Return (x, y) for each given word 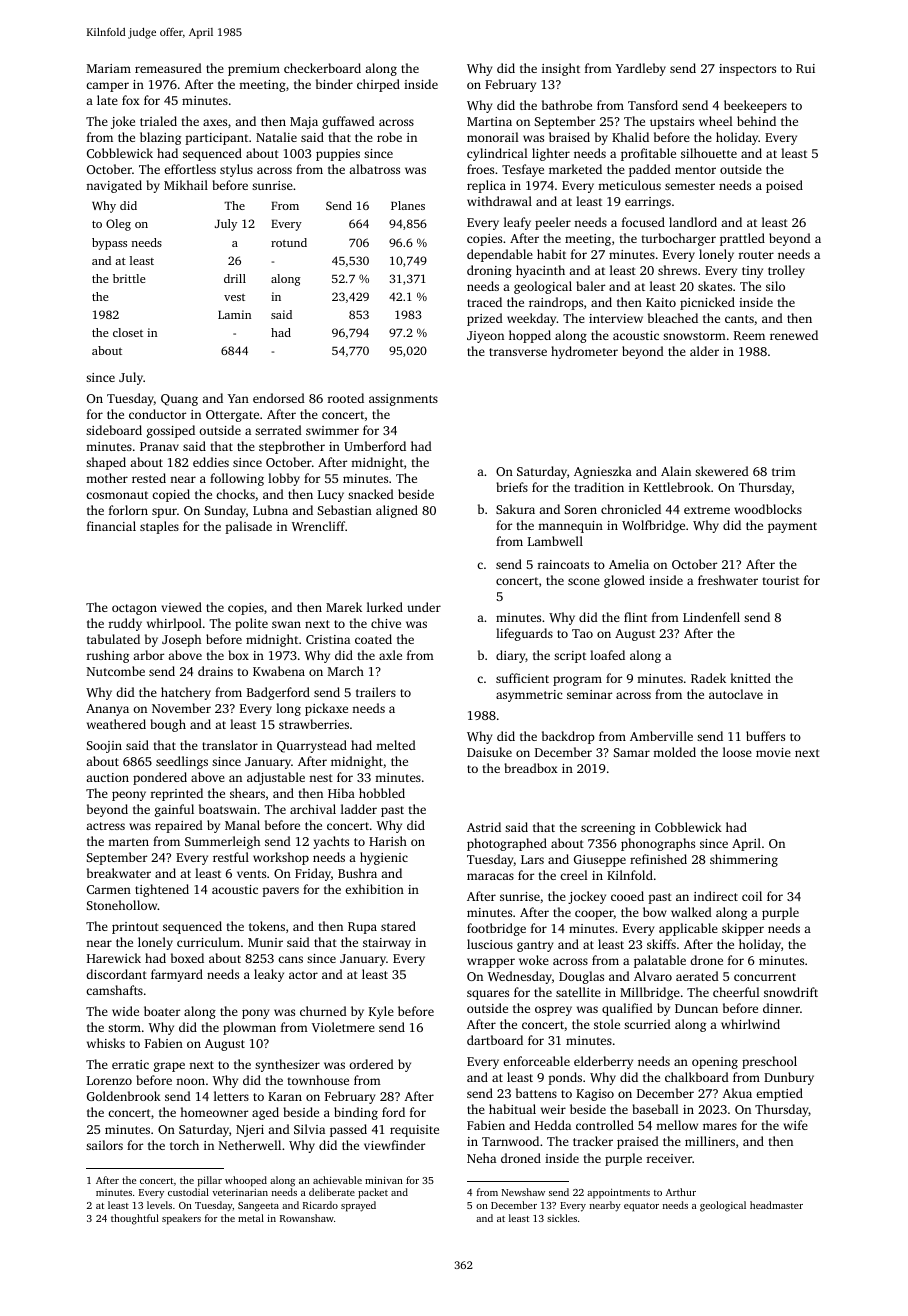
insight (561, 69)
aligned (397, 511)
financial (111, 526)
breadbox (531, 768)
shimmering (744, 860)
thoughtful (135, 1219)
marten (128, 842)
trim (784, 471)
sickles (562, 1218)
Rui (805, 68)
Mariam (109, 68)
